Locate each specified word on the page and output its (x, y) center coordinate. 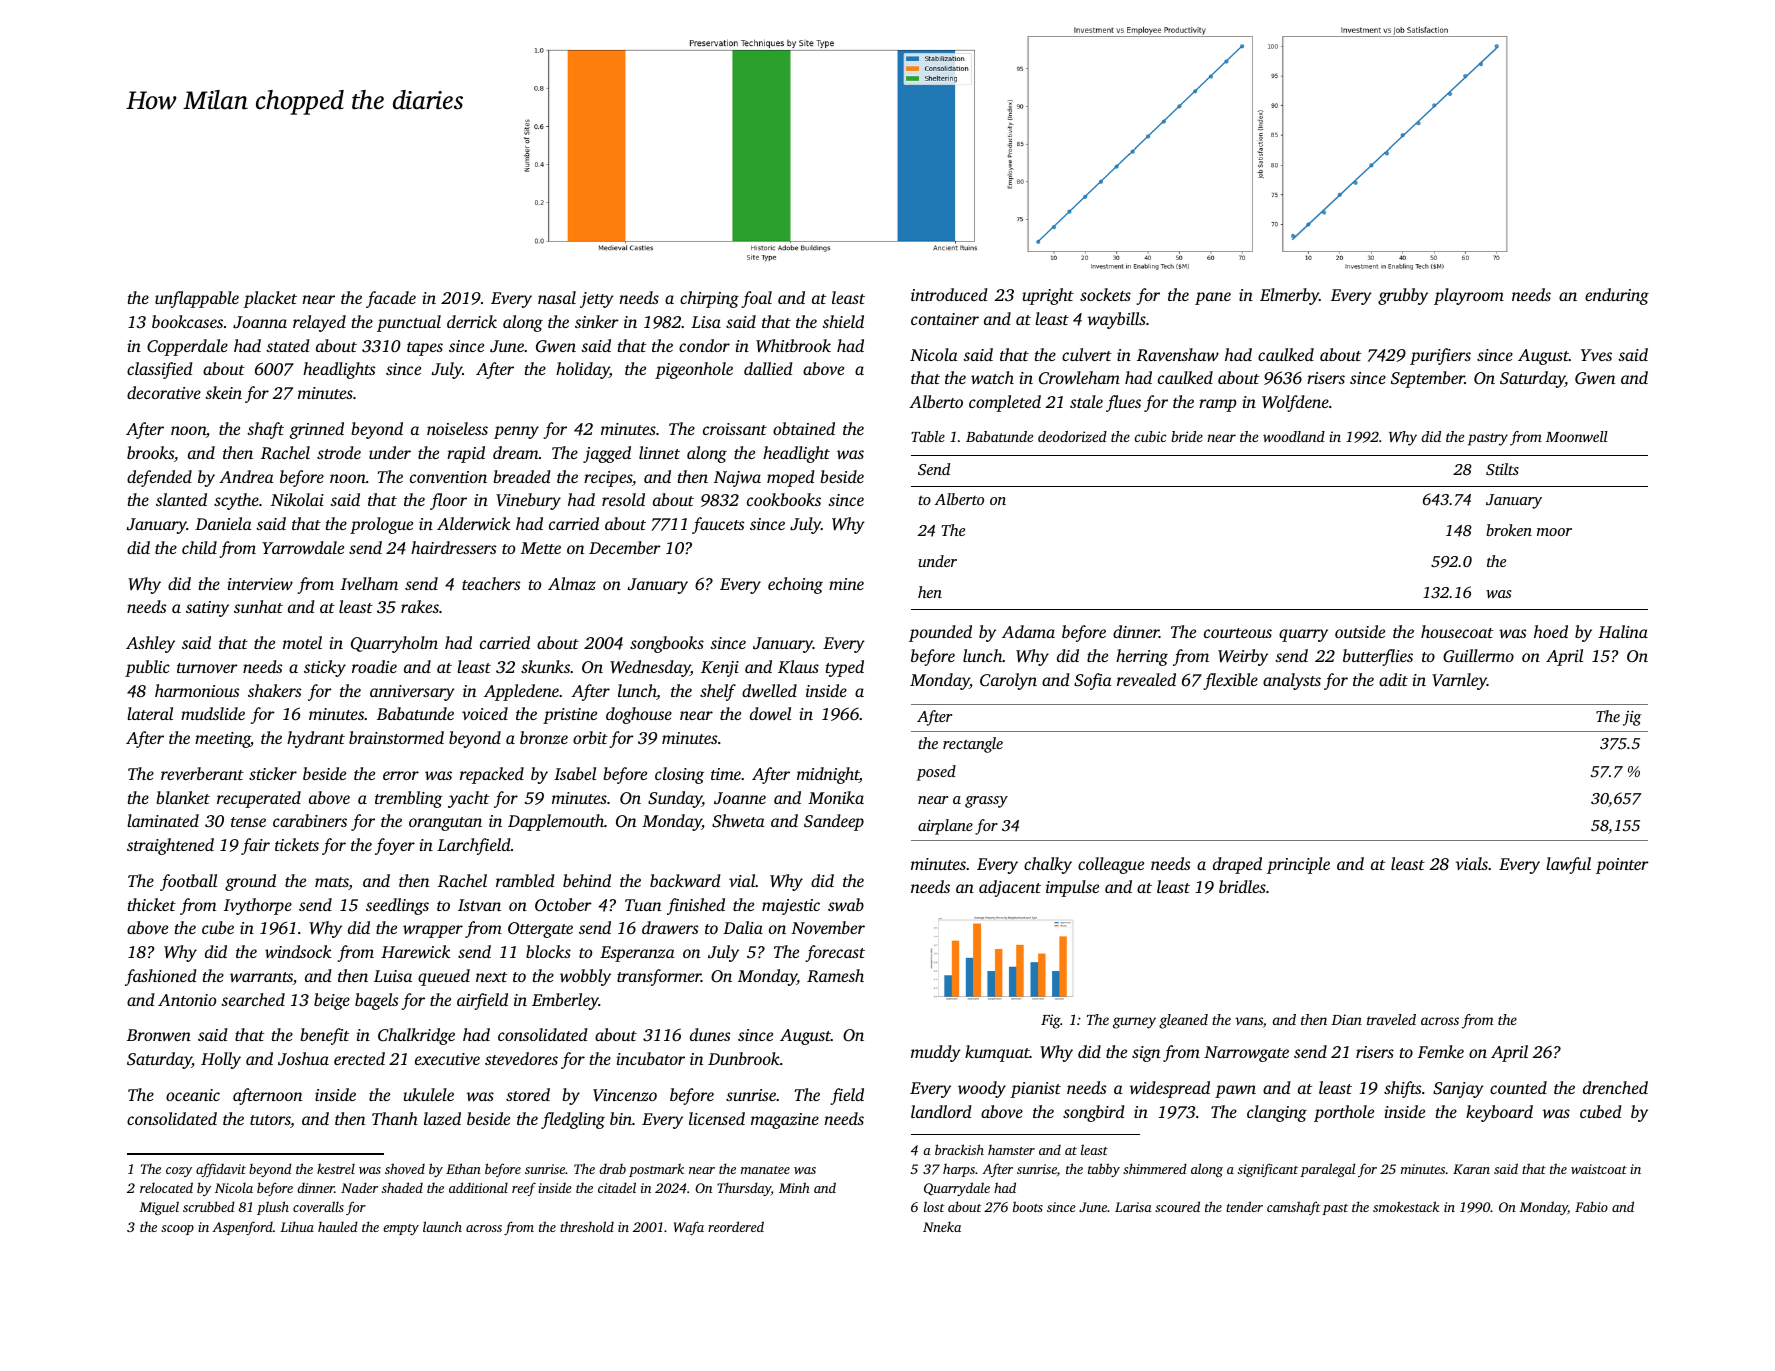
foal (756, 299)
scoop (177, 1230)
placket (270, 299)
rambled (525, 880)
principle (1298, 865)
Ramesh (835, 975)
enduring (1617, 296)
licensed (717, 1118)
